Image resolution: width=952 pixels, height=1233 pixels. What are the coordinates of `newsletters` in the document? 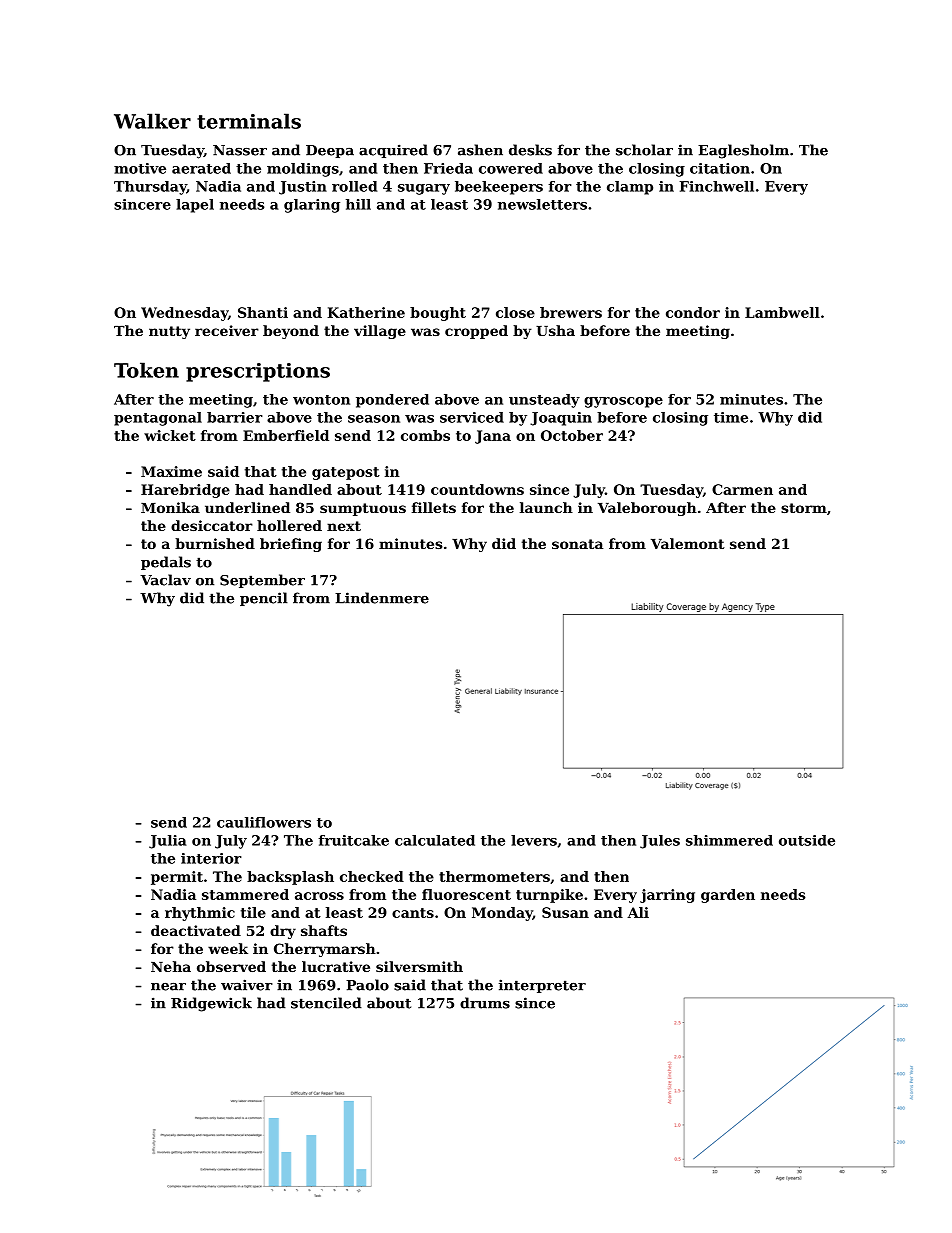 It's located at (542, 204).
